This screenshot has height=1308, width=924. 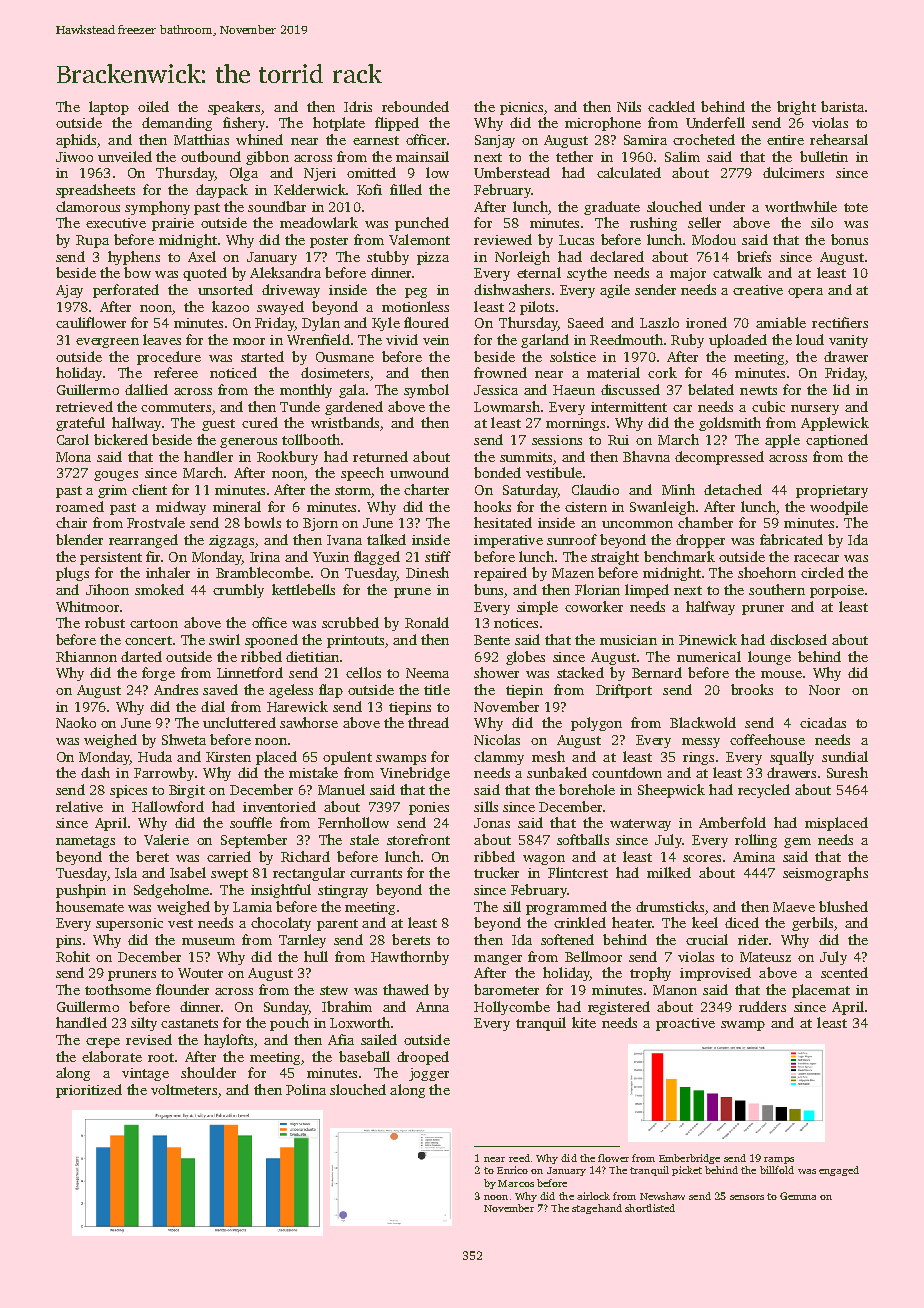 I want to click on laptop, so click(x=109, y=108).
